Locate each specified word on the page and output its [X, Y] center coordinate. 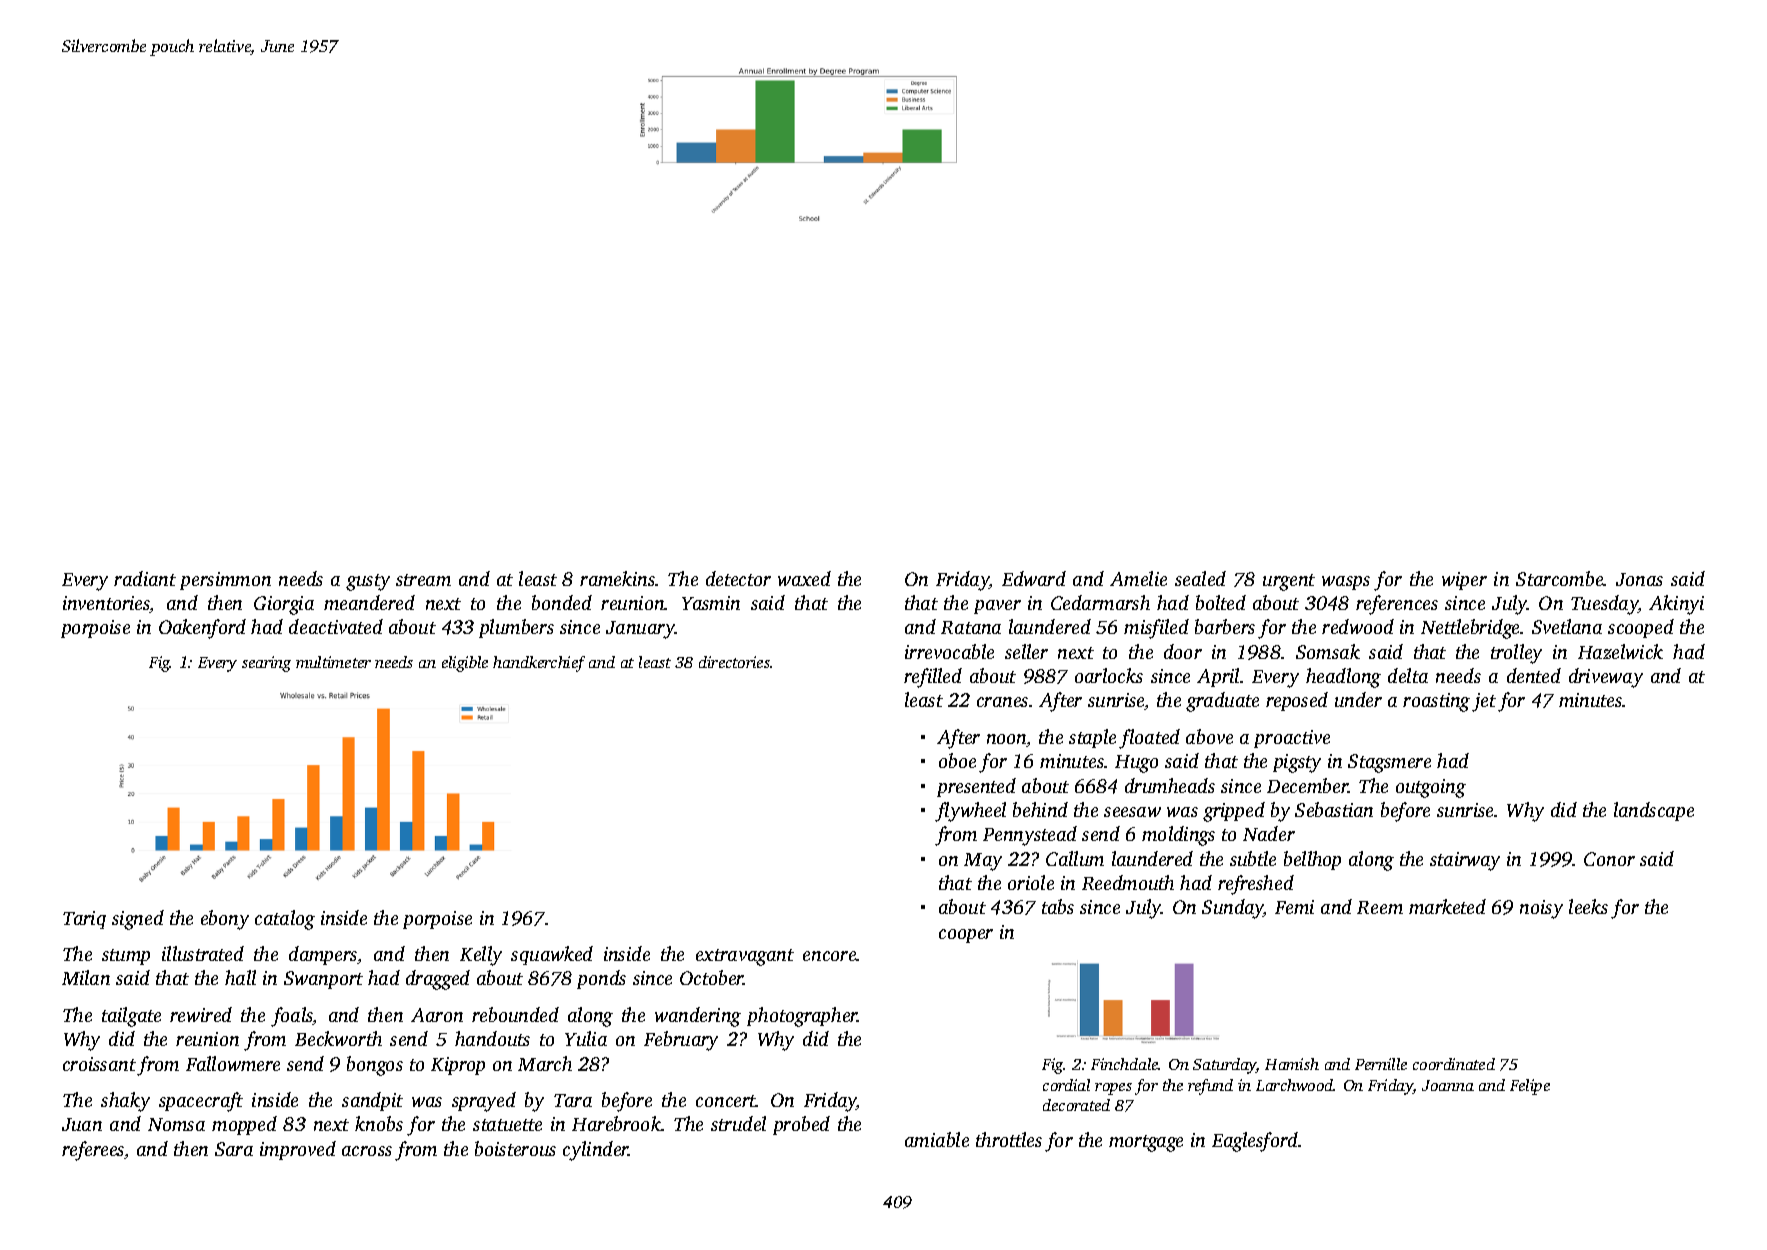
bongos [375, 1066]
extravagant [745, 957]
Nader [1269, 833]
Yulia [586, 1038]
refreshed [1256, 885]
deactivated [336, 626]
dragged [438, 980]
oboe [957, 760]
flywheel [970, 812]
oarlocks [1109, 675]
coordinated [1454, 1064]
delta [1408, 675]
